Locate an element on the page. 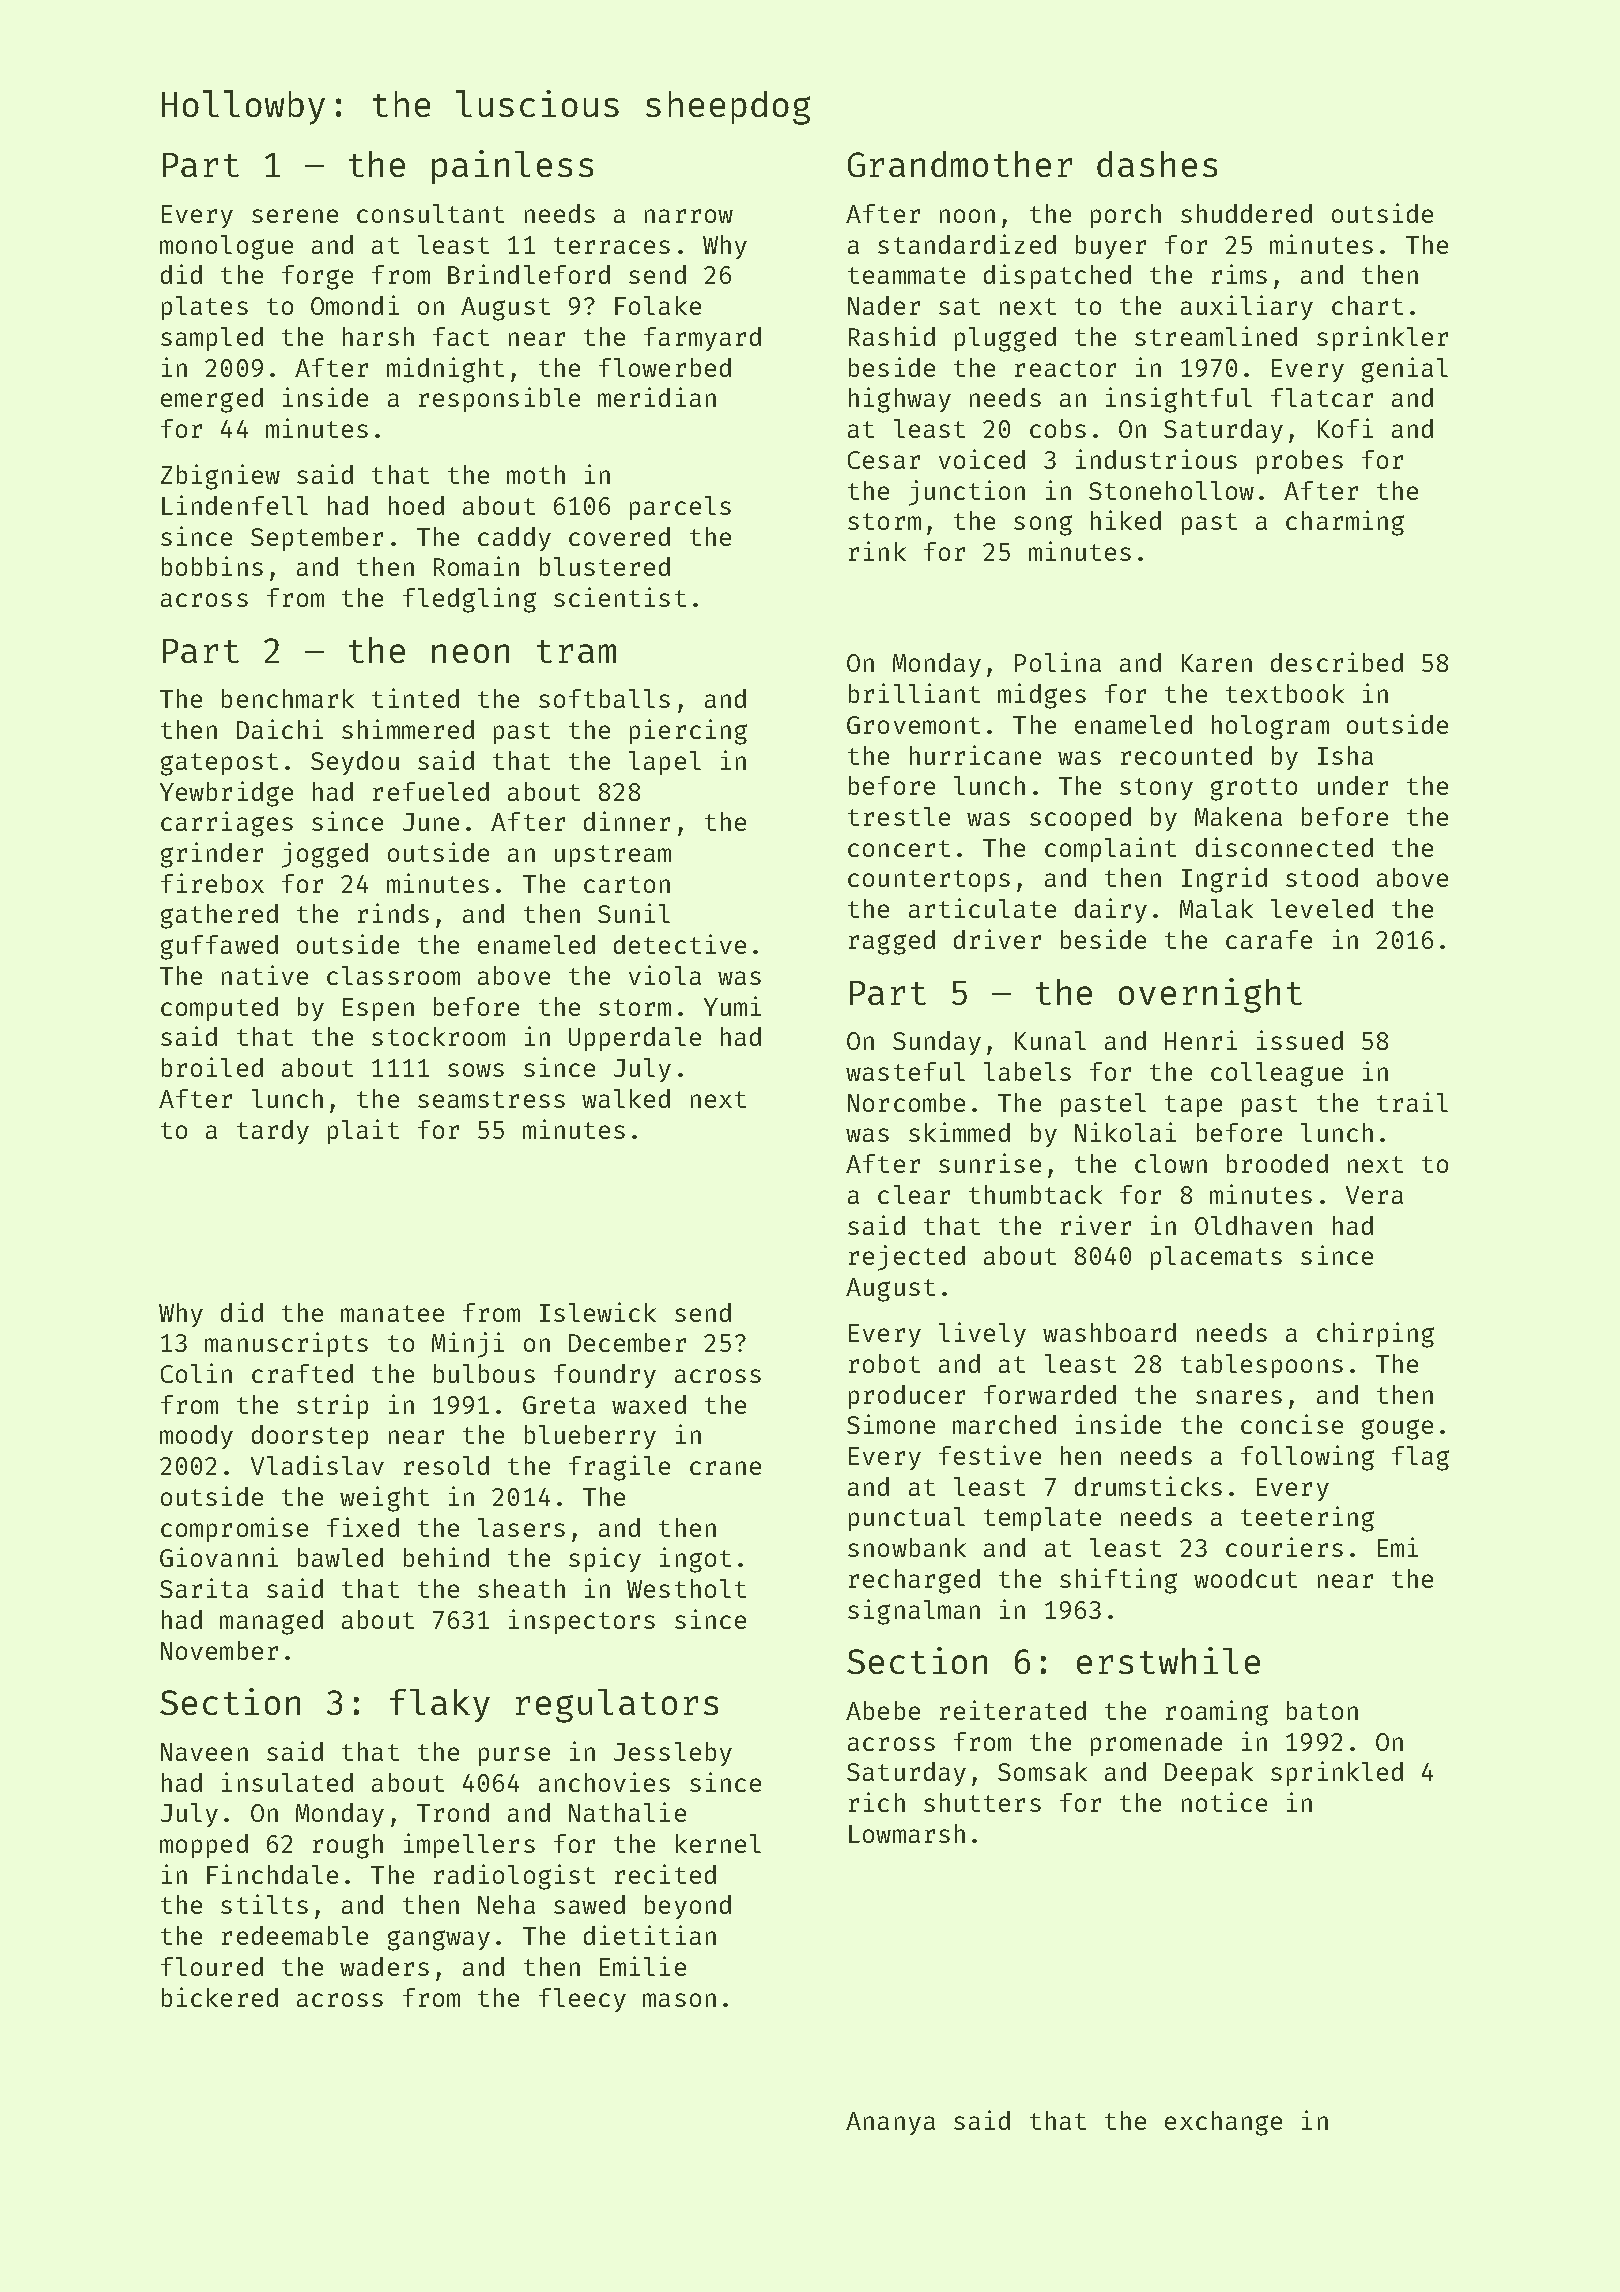  notice is located at coordinates (1224, 1802).
